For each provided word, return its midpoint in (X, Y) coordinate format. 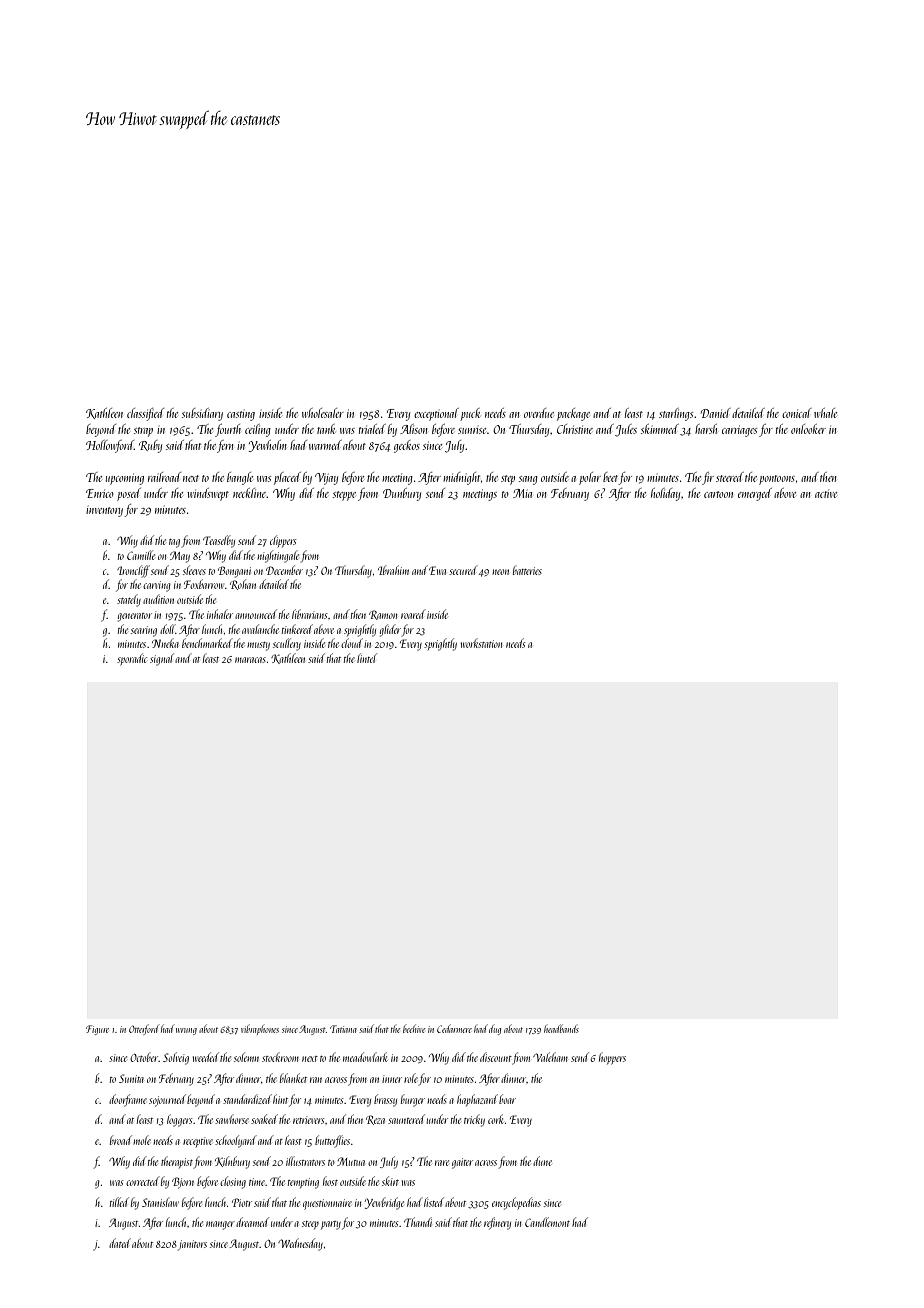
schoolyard (236, 1141)
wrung (186, 1031)
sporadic (132, 659)
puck (470, 414)
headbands (561, 1028)
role (411, 1078)
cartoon (718, 494)
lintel (367, 658)
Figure (97, 1030)
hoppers (612, 1058)
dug (495, 1030)
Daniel (716, 413)
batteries (527, 570)
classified (145, 414)
